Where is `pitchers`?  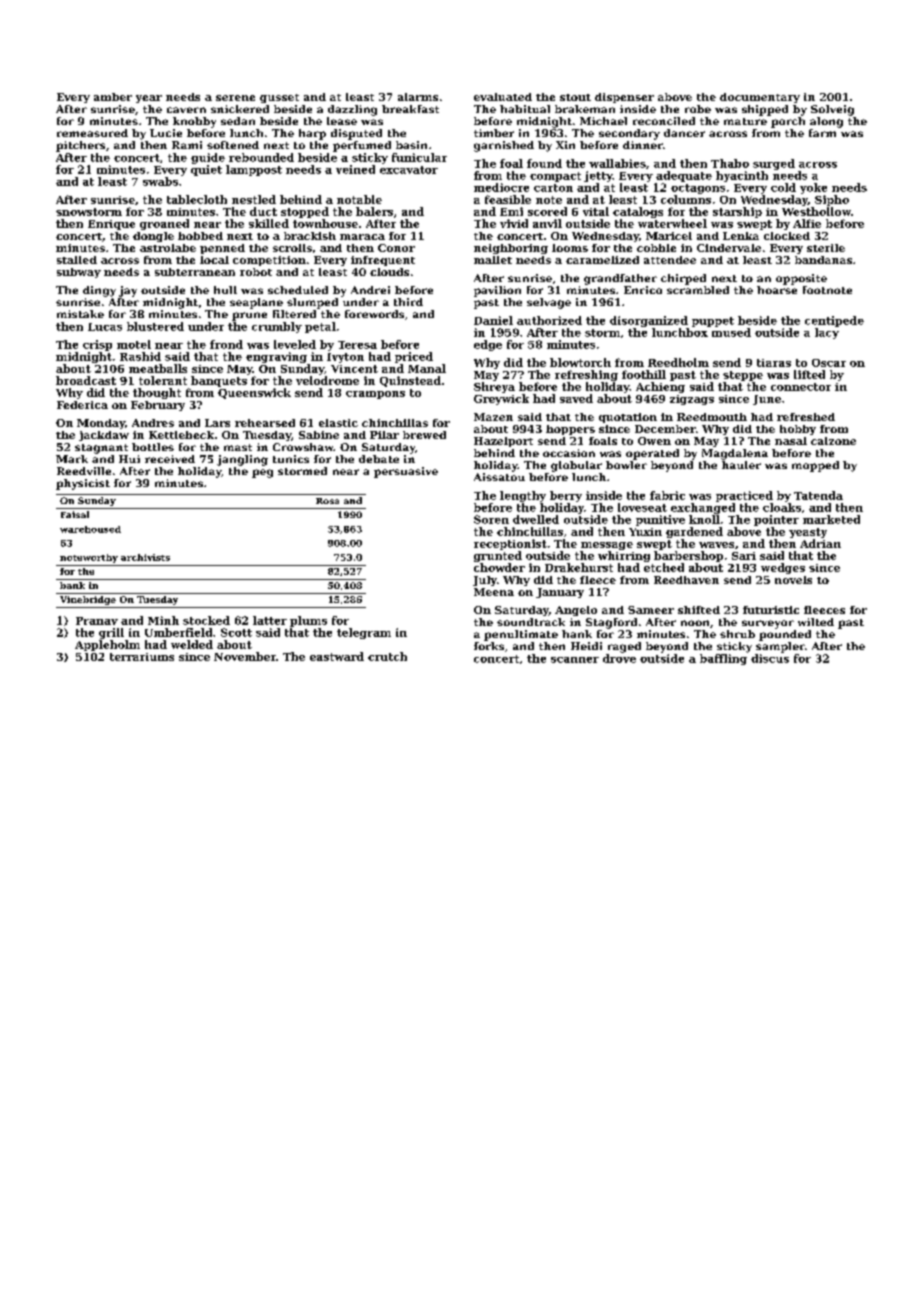 pitchers is located at coordinates (80, 146).
